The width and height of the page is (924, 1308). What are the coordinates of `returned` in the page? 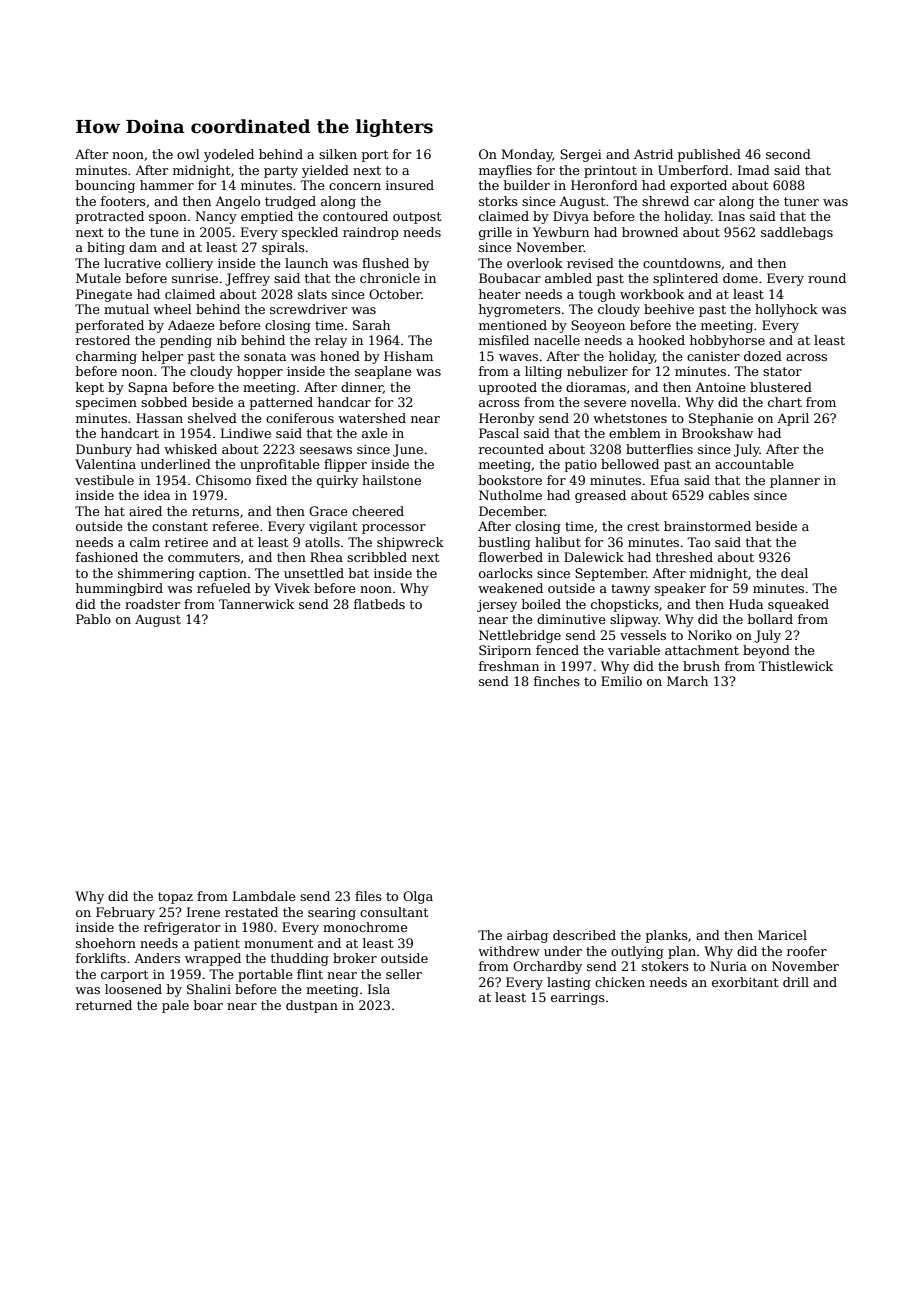 It's located at (104, 1005).
